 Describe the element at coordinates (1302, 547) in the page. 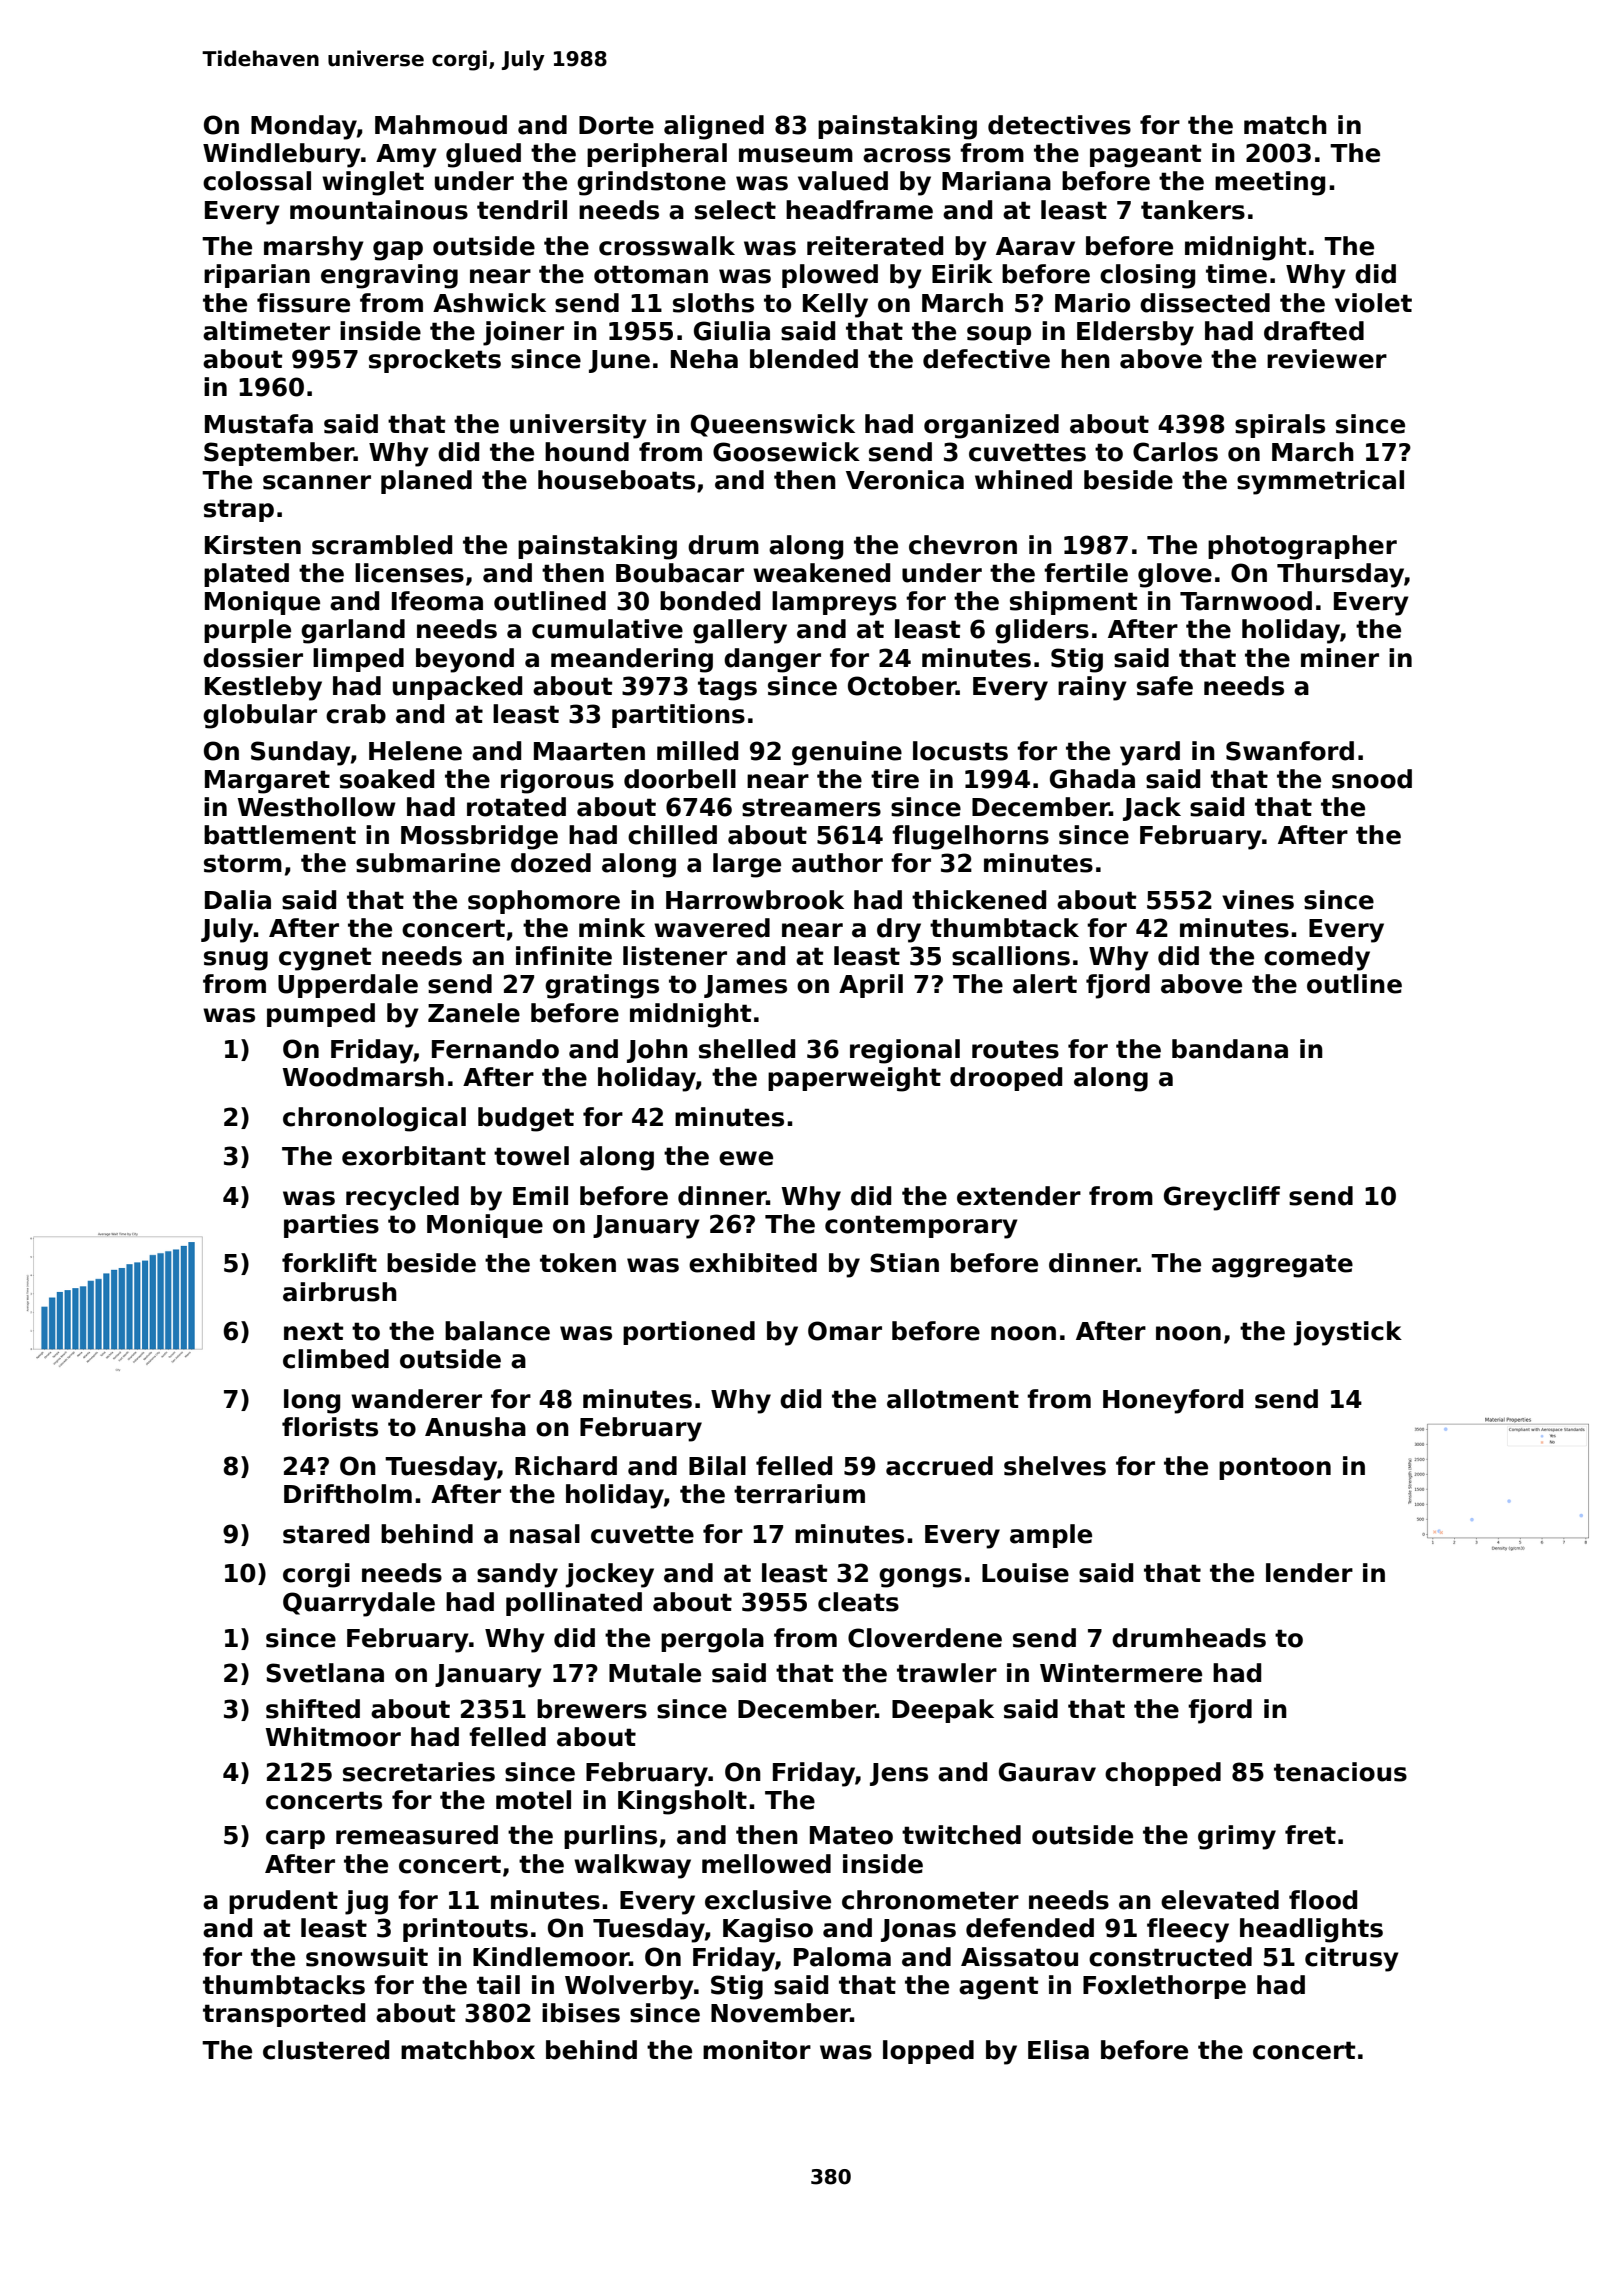

I see `photographer` at that location.
